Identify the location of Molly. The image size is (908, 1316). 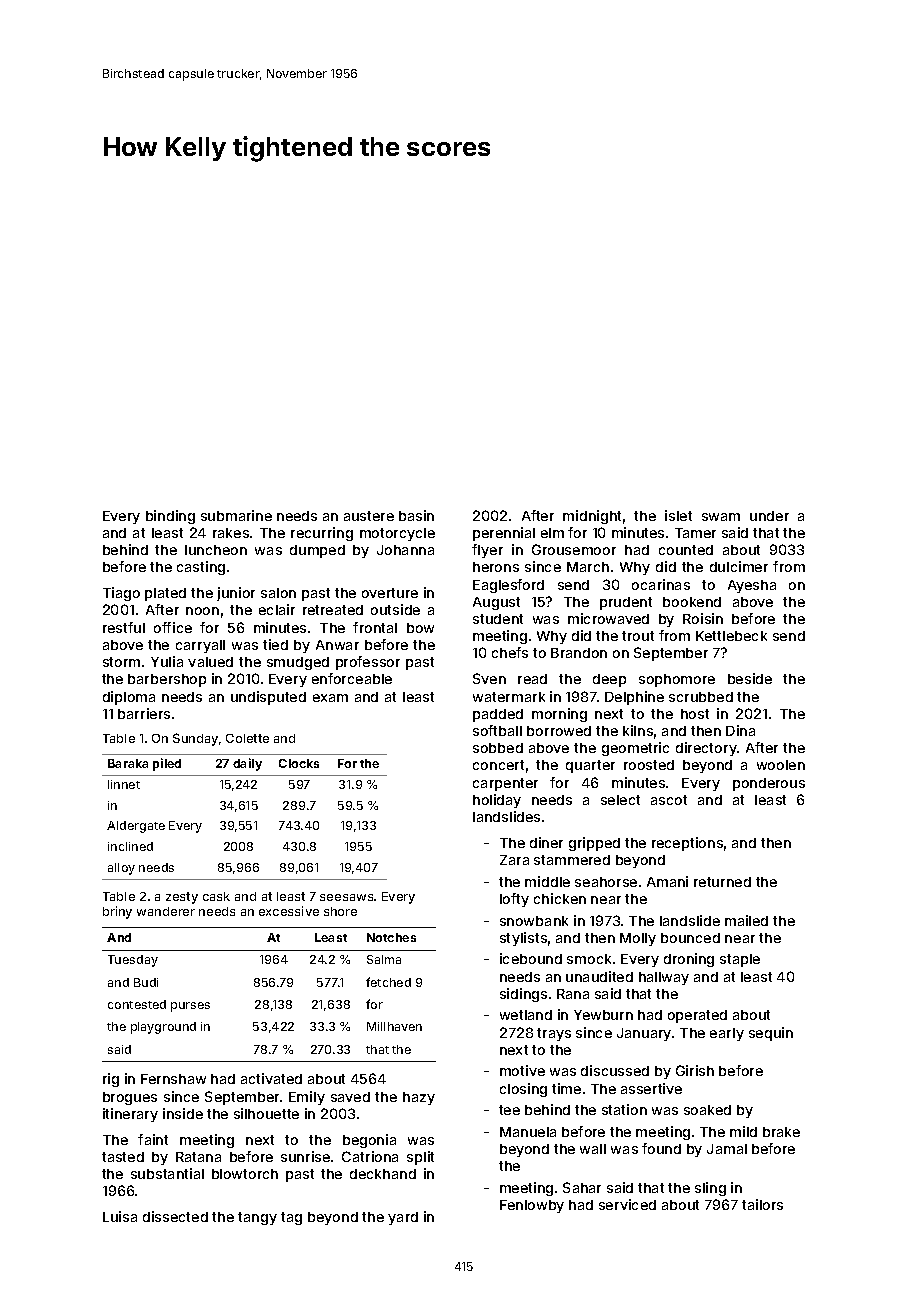
(638, 939).
